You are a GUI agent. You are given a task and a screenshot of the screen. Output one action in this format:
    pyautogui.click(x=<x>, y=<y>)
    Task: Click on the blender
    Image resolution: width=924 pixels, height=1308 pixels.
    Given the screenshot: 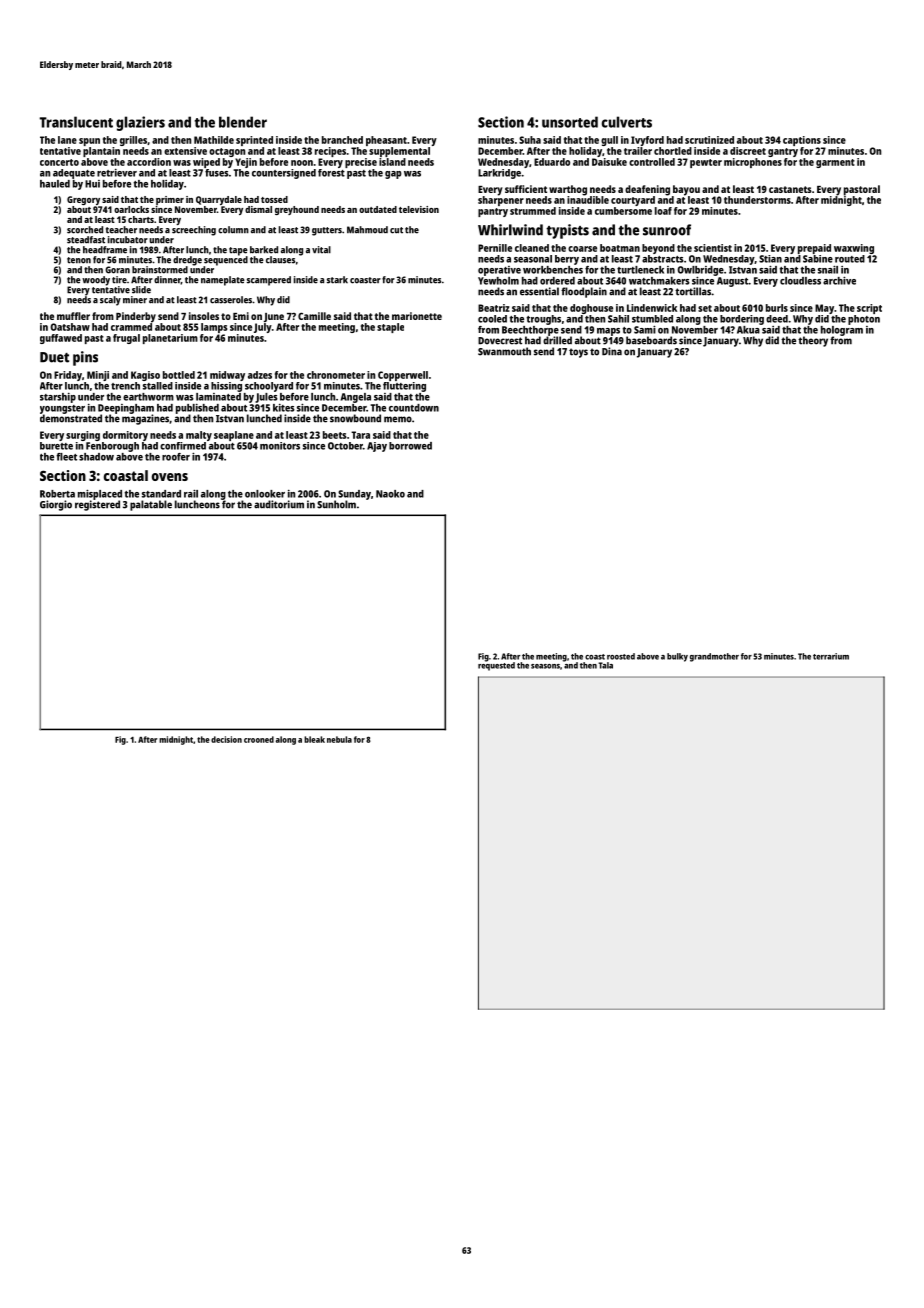 What is the action you would take?
    pyautogui.click(x=243, y=122)
